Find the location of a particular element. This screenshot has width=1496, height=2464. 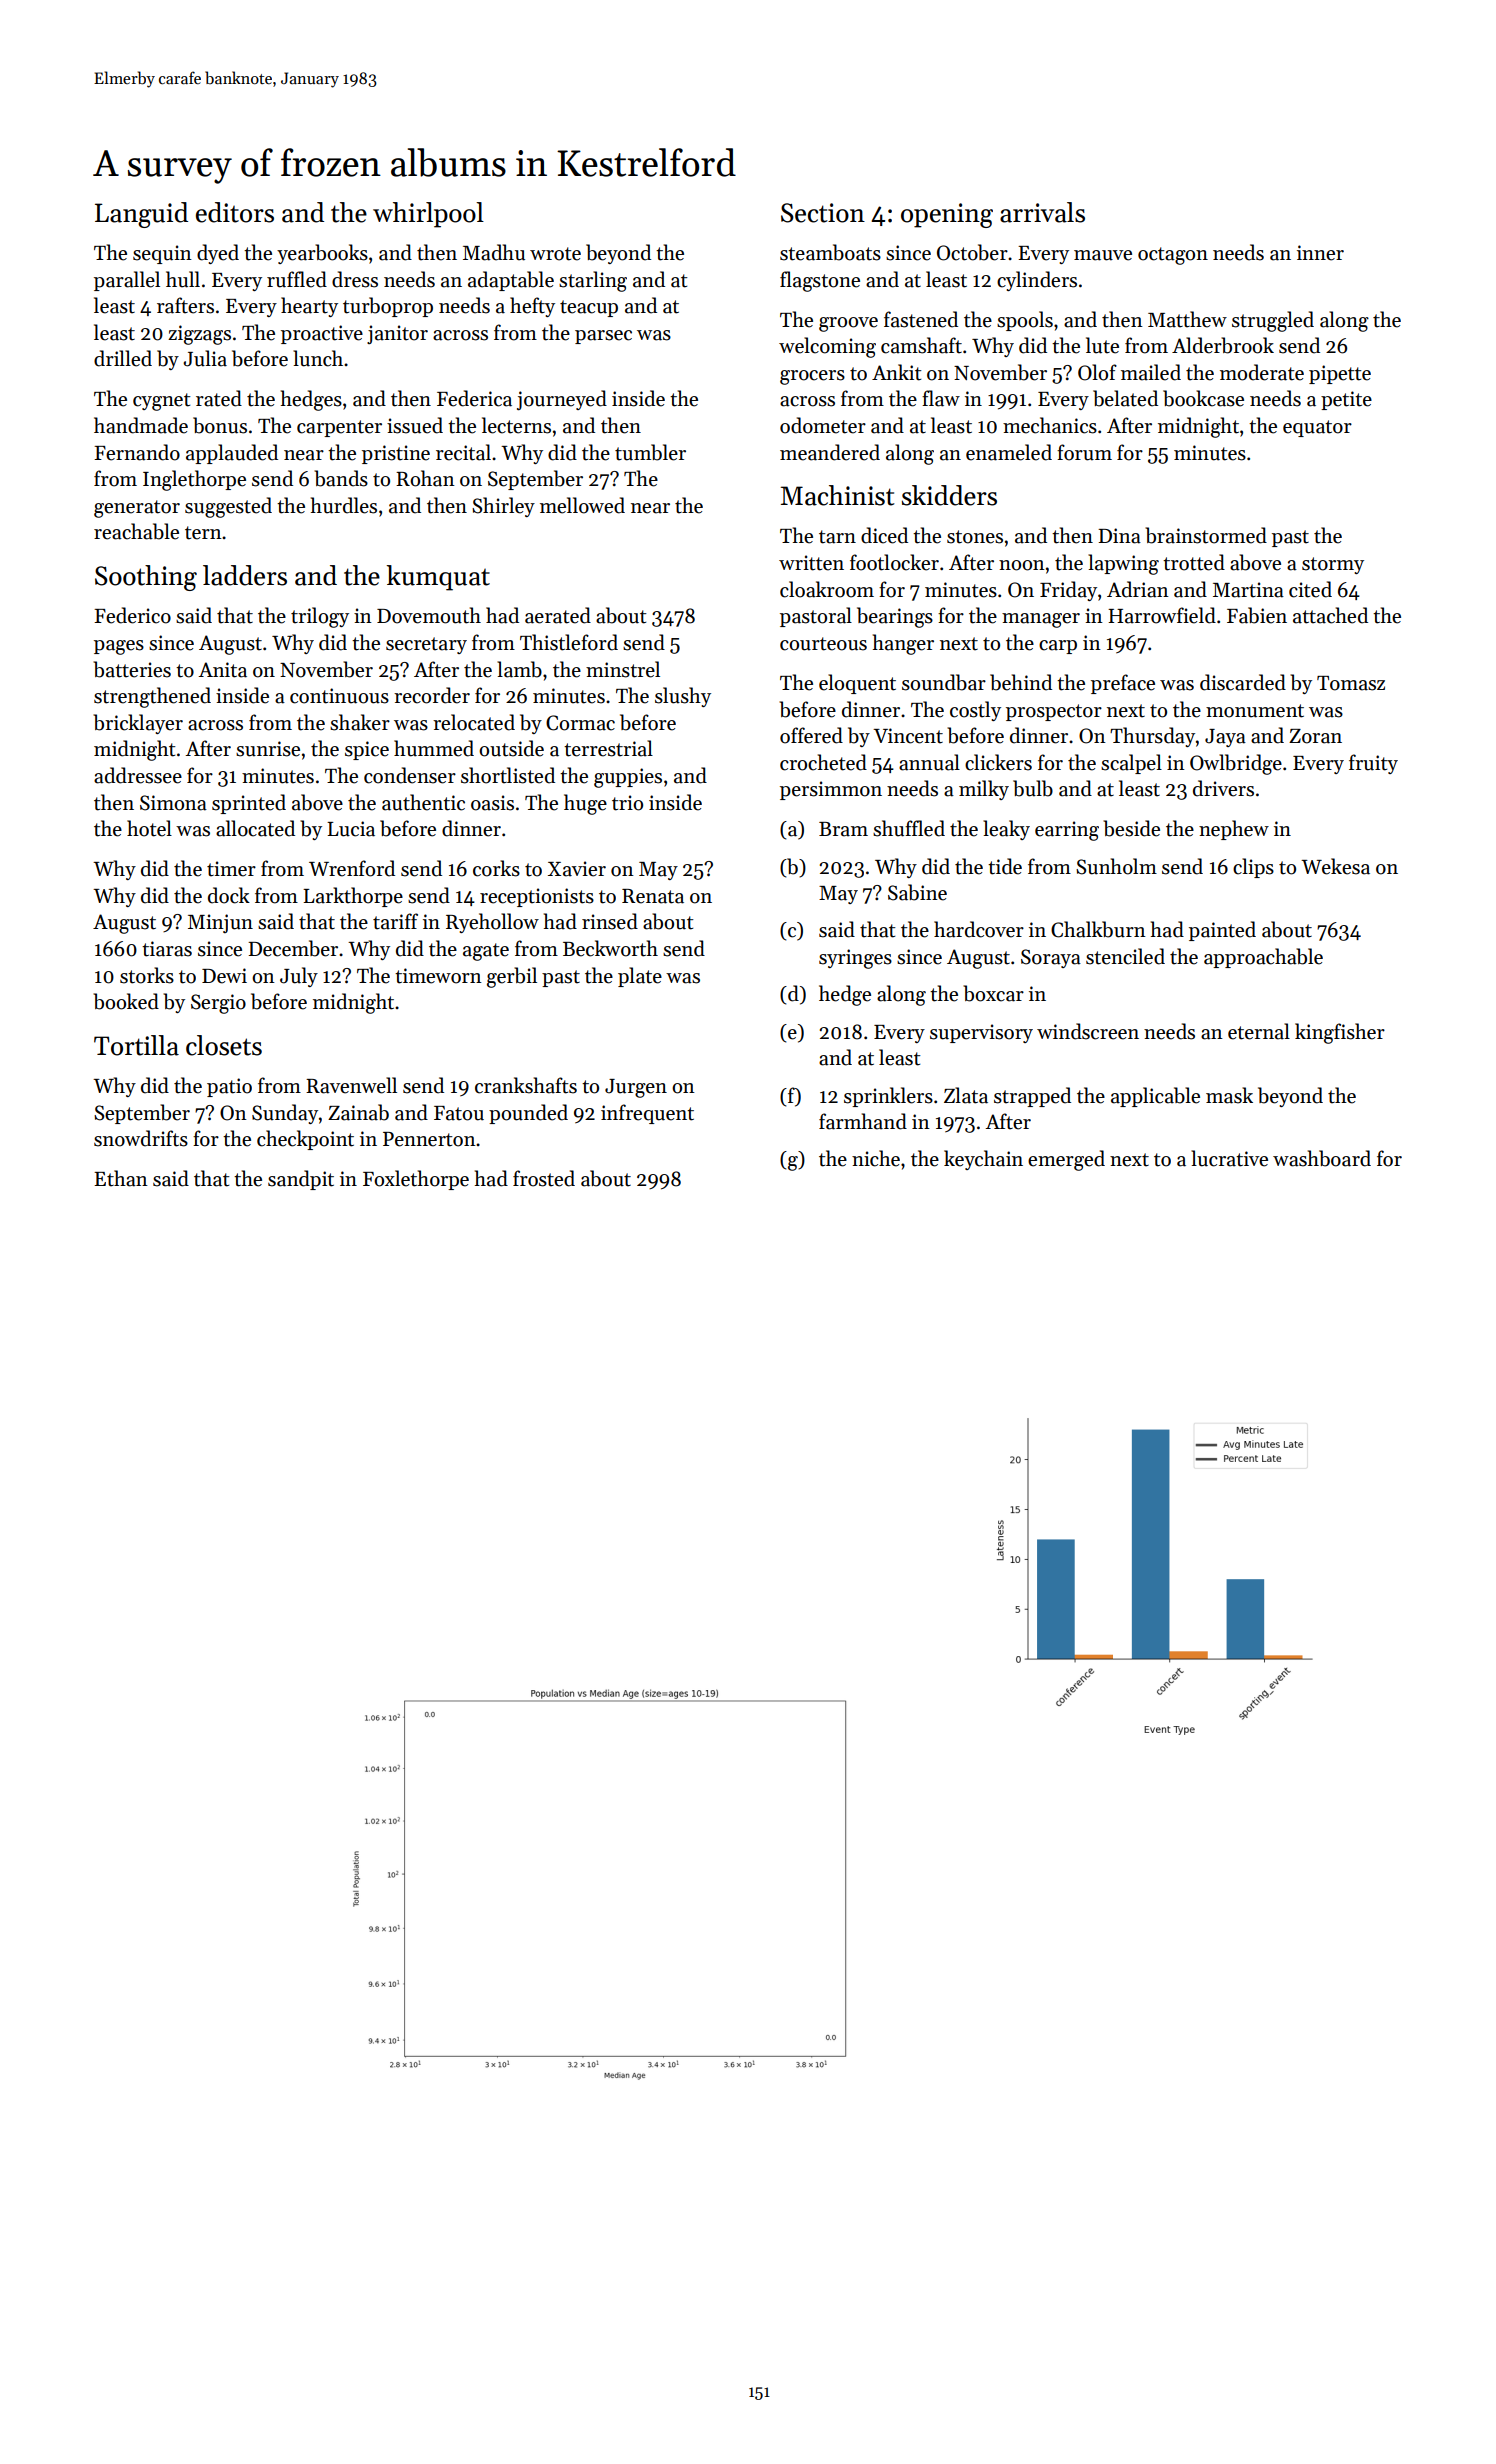

Renata is located at coordinates (653, 896).
